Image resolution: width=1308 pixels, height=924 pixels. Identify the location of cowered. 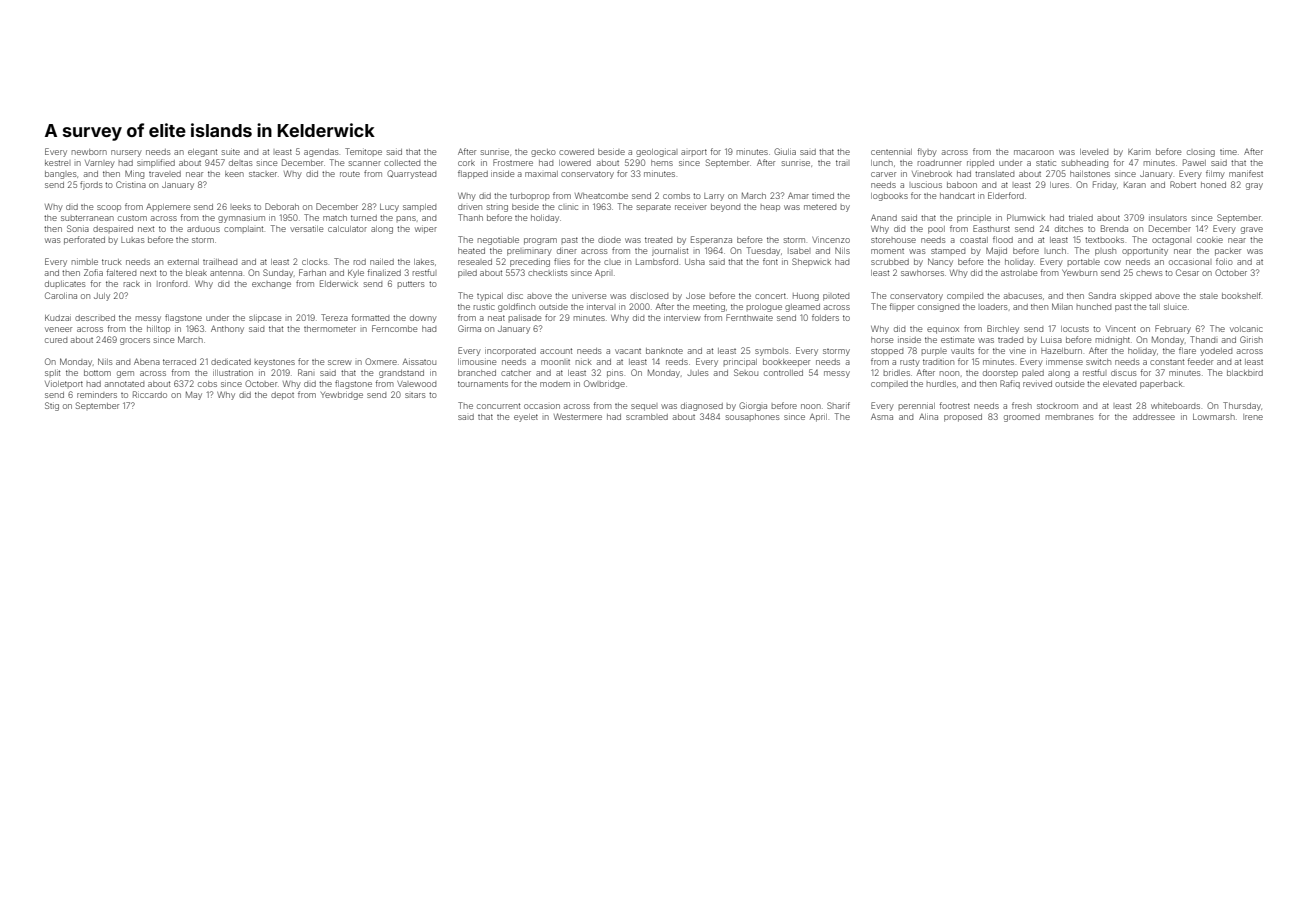
(576, 152).
